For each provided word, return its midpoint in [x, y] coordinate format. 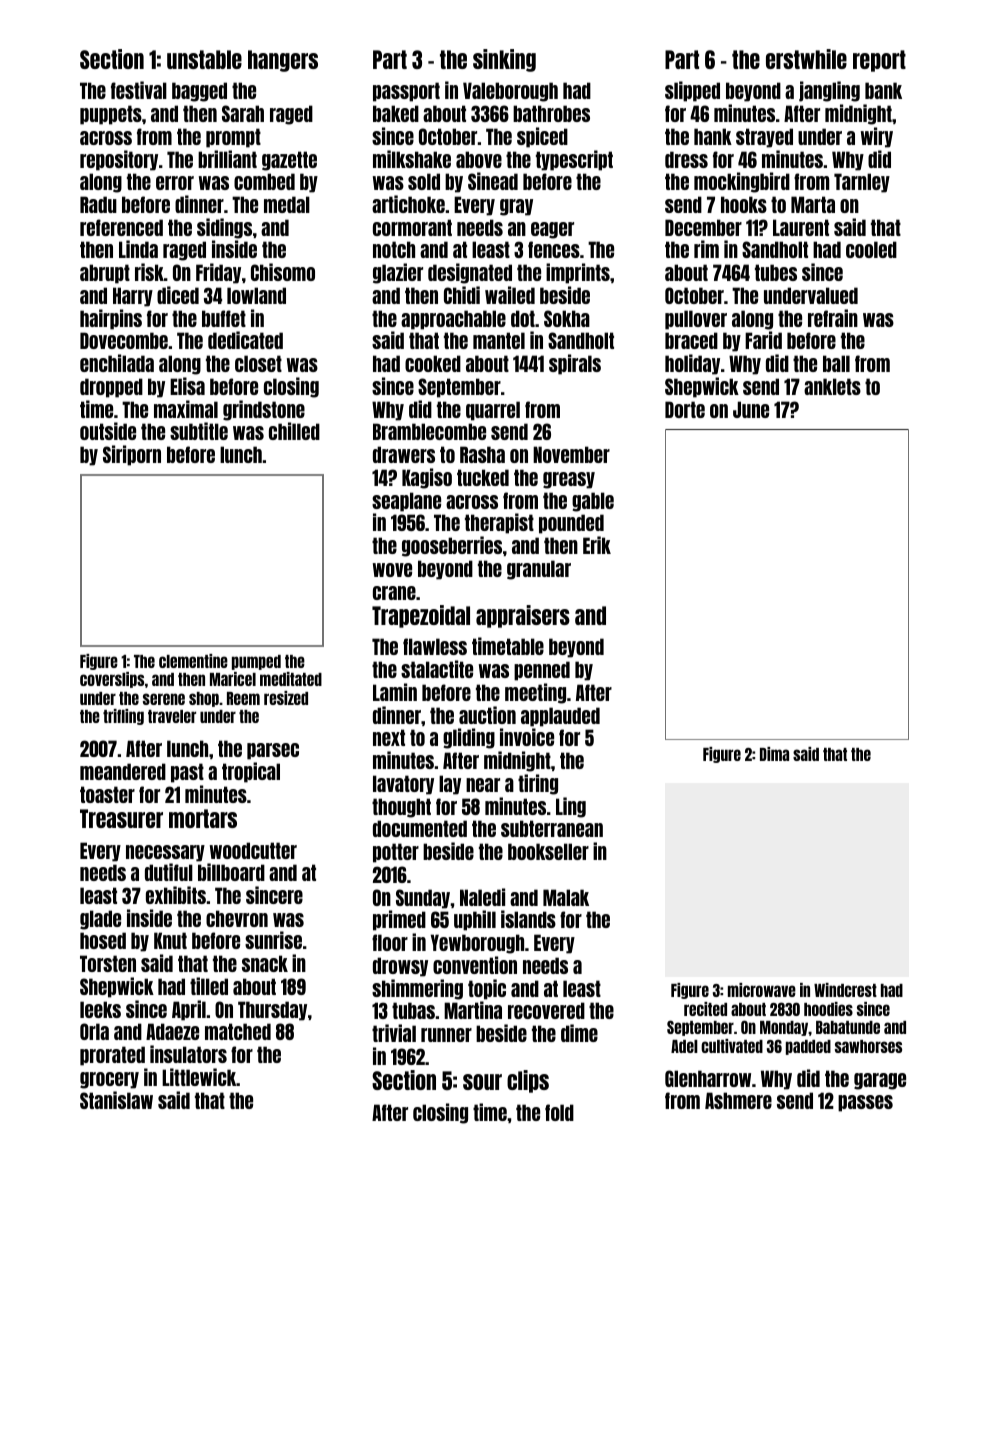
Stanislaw [116, 1100]
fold [559, 1112]
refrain [833, 318]
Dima [774, 754]
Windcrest [845, 990]
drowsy [400, 967]
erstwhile [806, 59]
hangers [283, 61]
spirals [575, 364]
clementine [193, 661]
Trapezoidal [421, 616]
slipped [692, 91]
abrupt [105, 274]
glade [100, 920]
